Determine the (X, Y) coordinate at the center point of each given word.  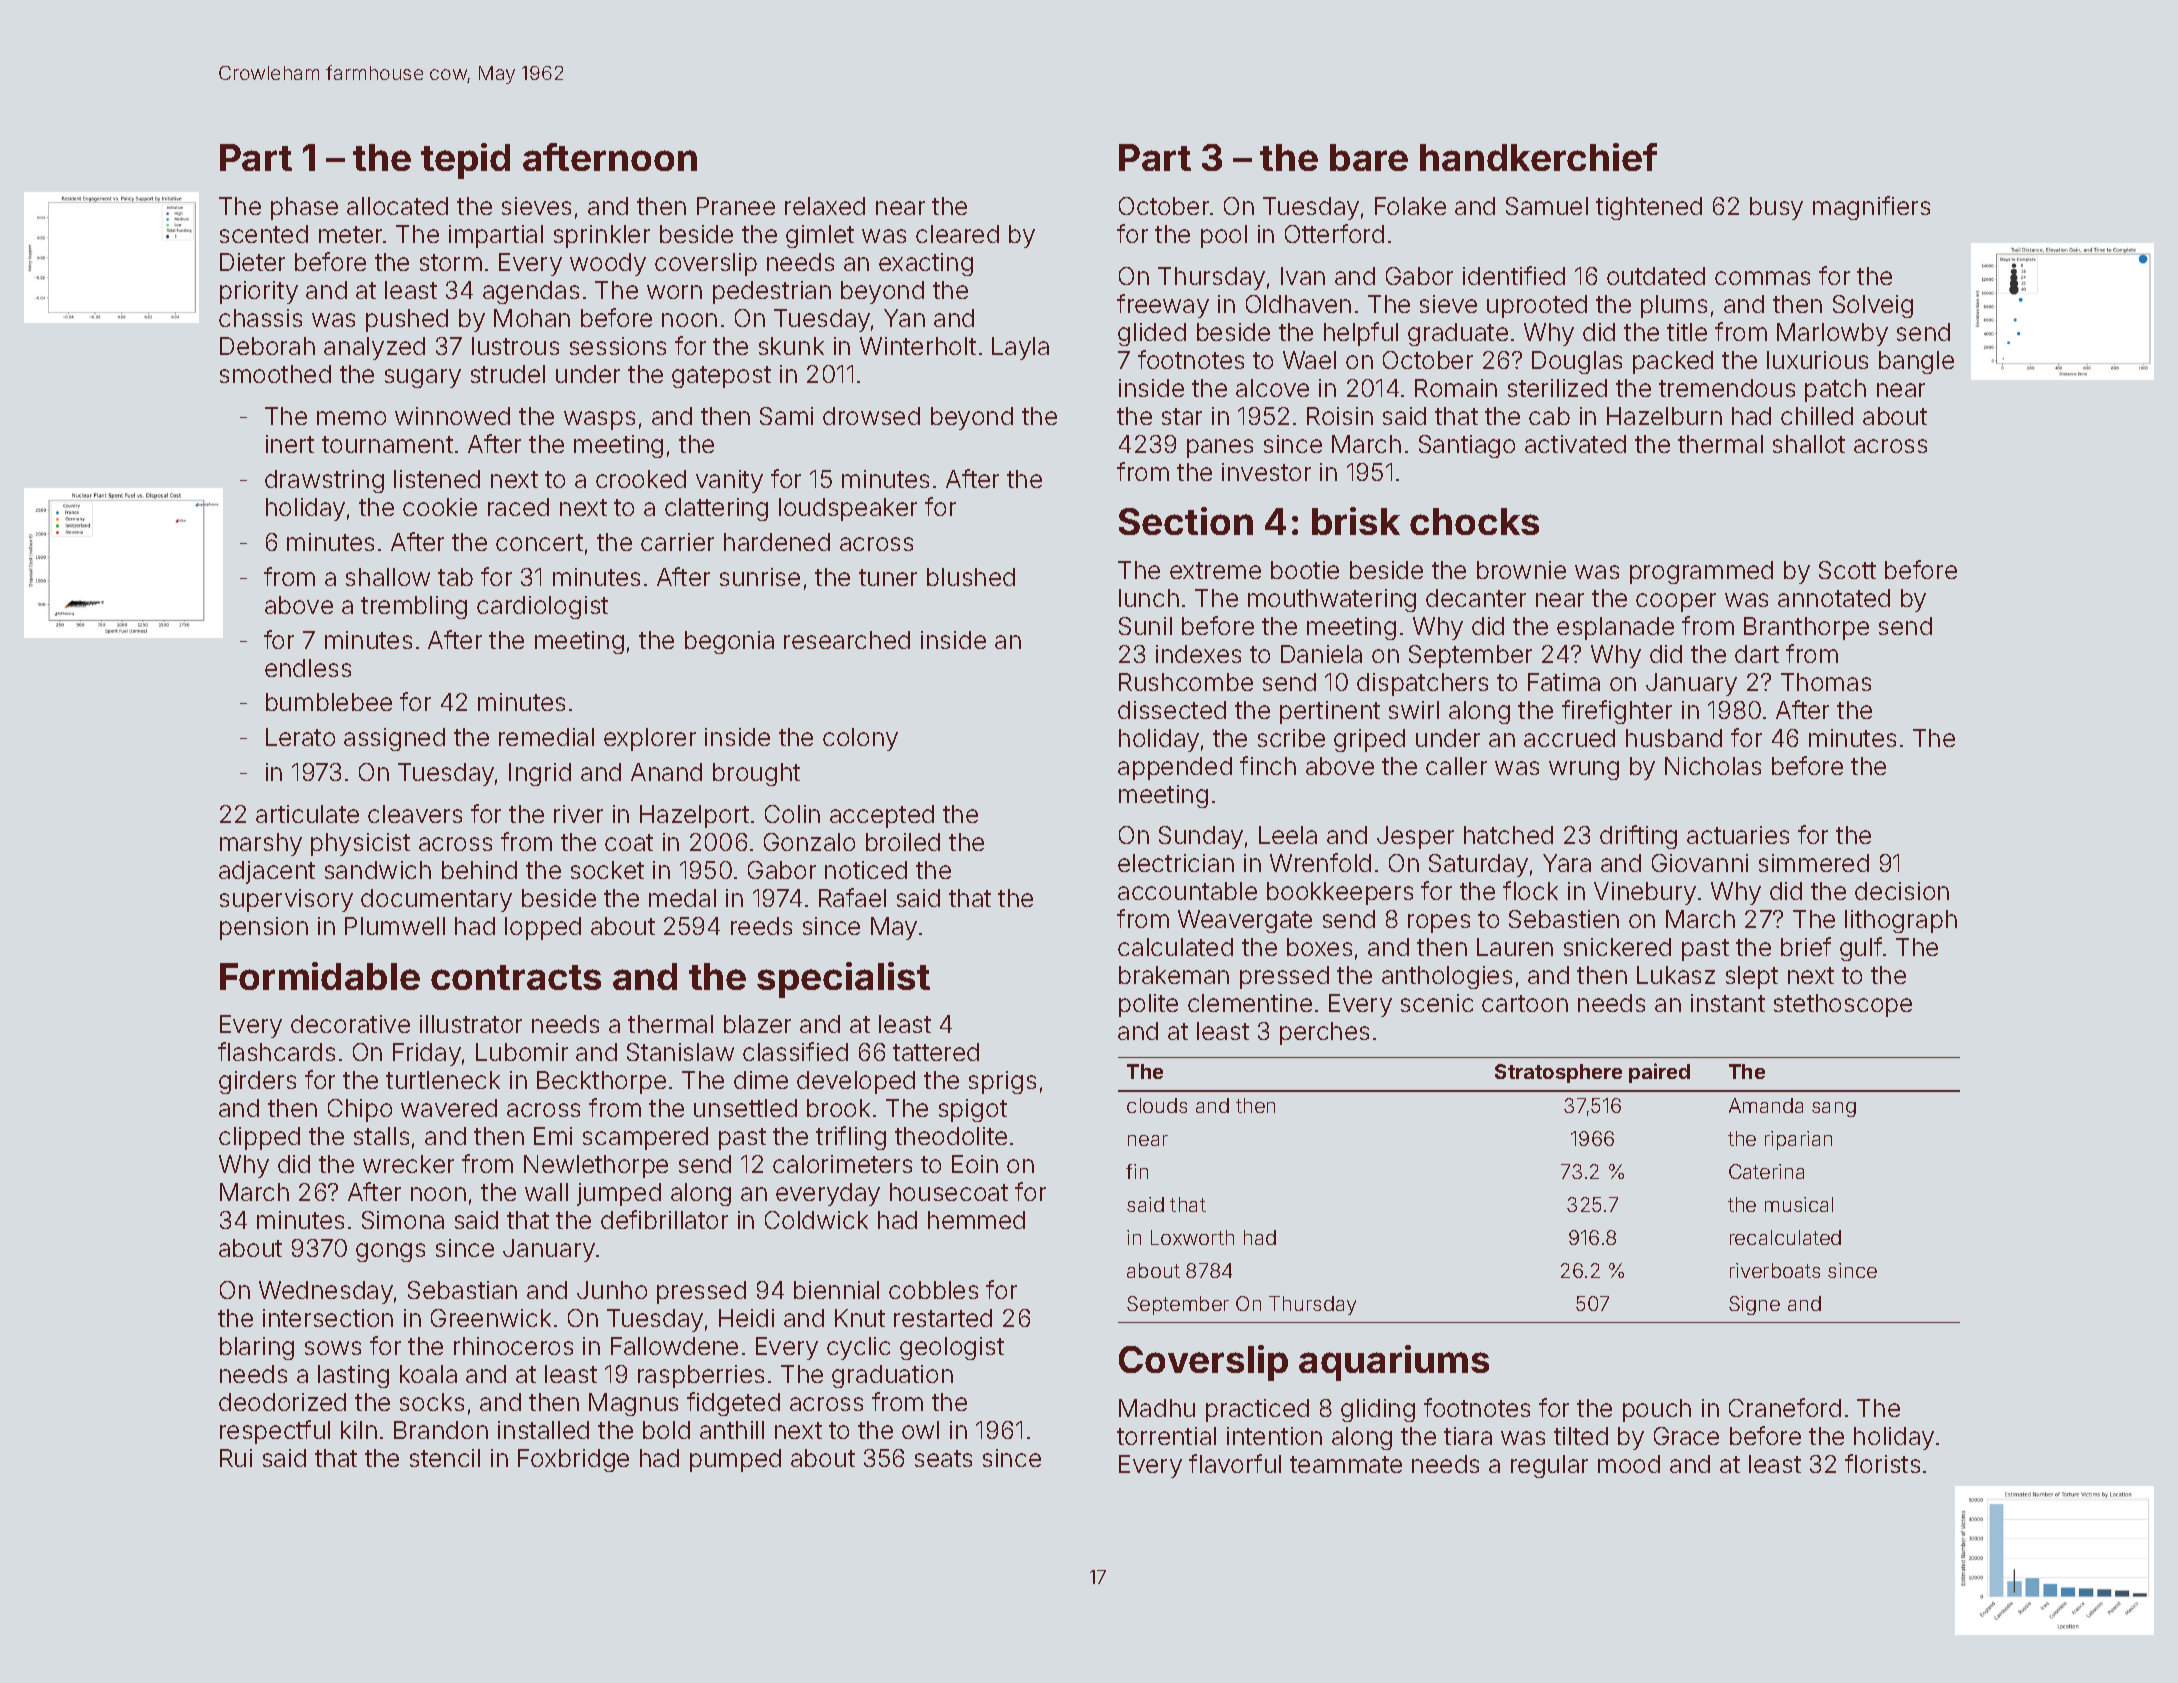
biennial (836, 1290)
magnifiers (1871, 208)
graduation (892, 1376)
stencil (445, 1458)
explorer (650, 739)
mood (1629, 1464)
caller (1456, 766)
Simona (403, 1220)
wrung (1584, 770)
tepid (465, 161)
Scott (1847, 570)
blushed (971, 577)
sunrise (760, 577)
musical (1799, 1204)
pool (1224, 236)
